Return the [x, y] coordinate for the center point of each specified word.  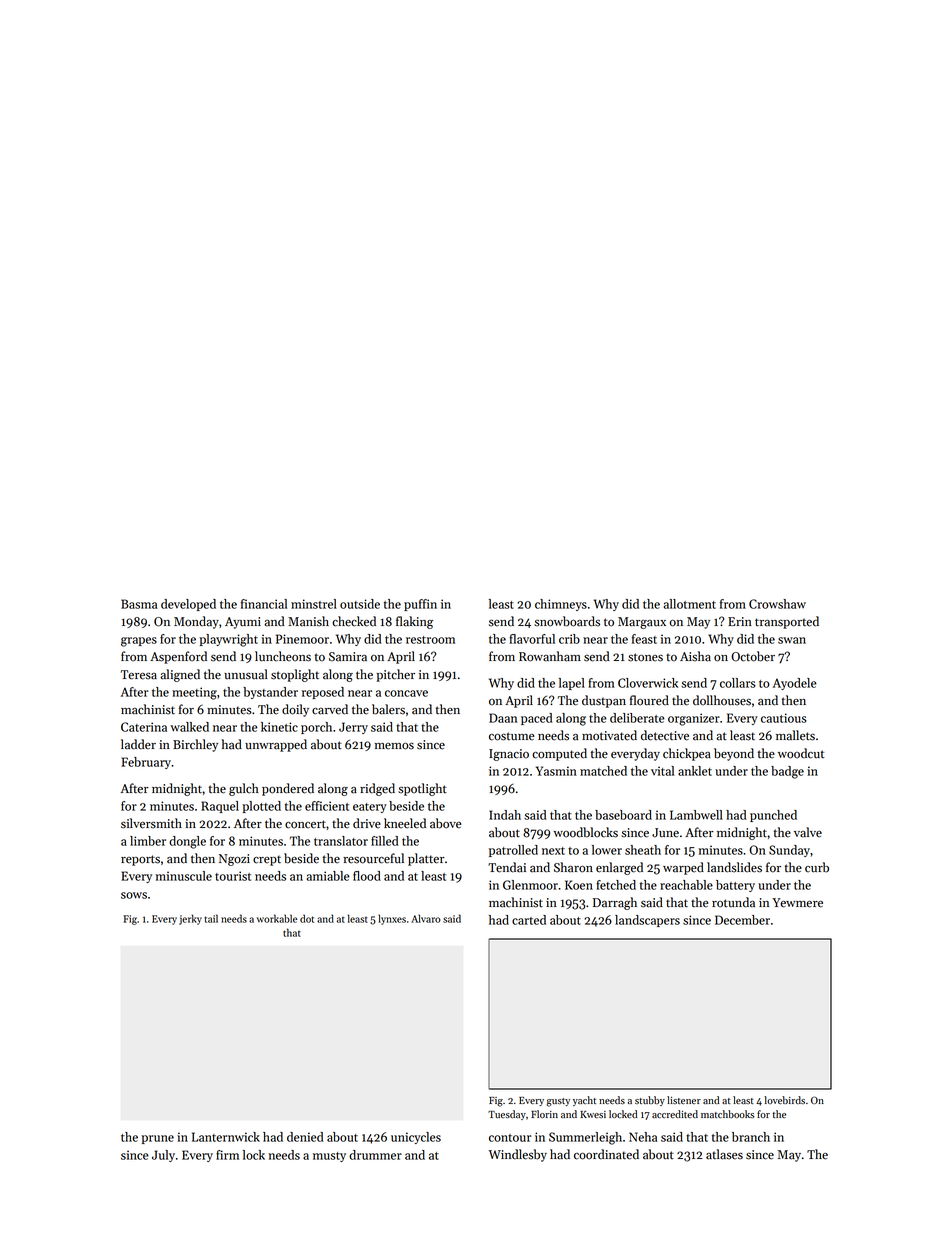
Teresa [139, 675]
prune [157, 1139]
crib [569, 639]
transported [787, 622]
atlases [724, 1154]
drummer [375, 1155]
